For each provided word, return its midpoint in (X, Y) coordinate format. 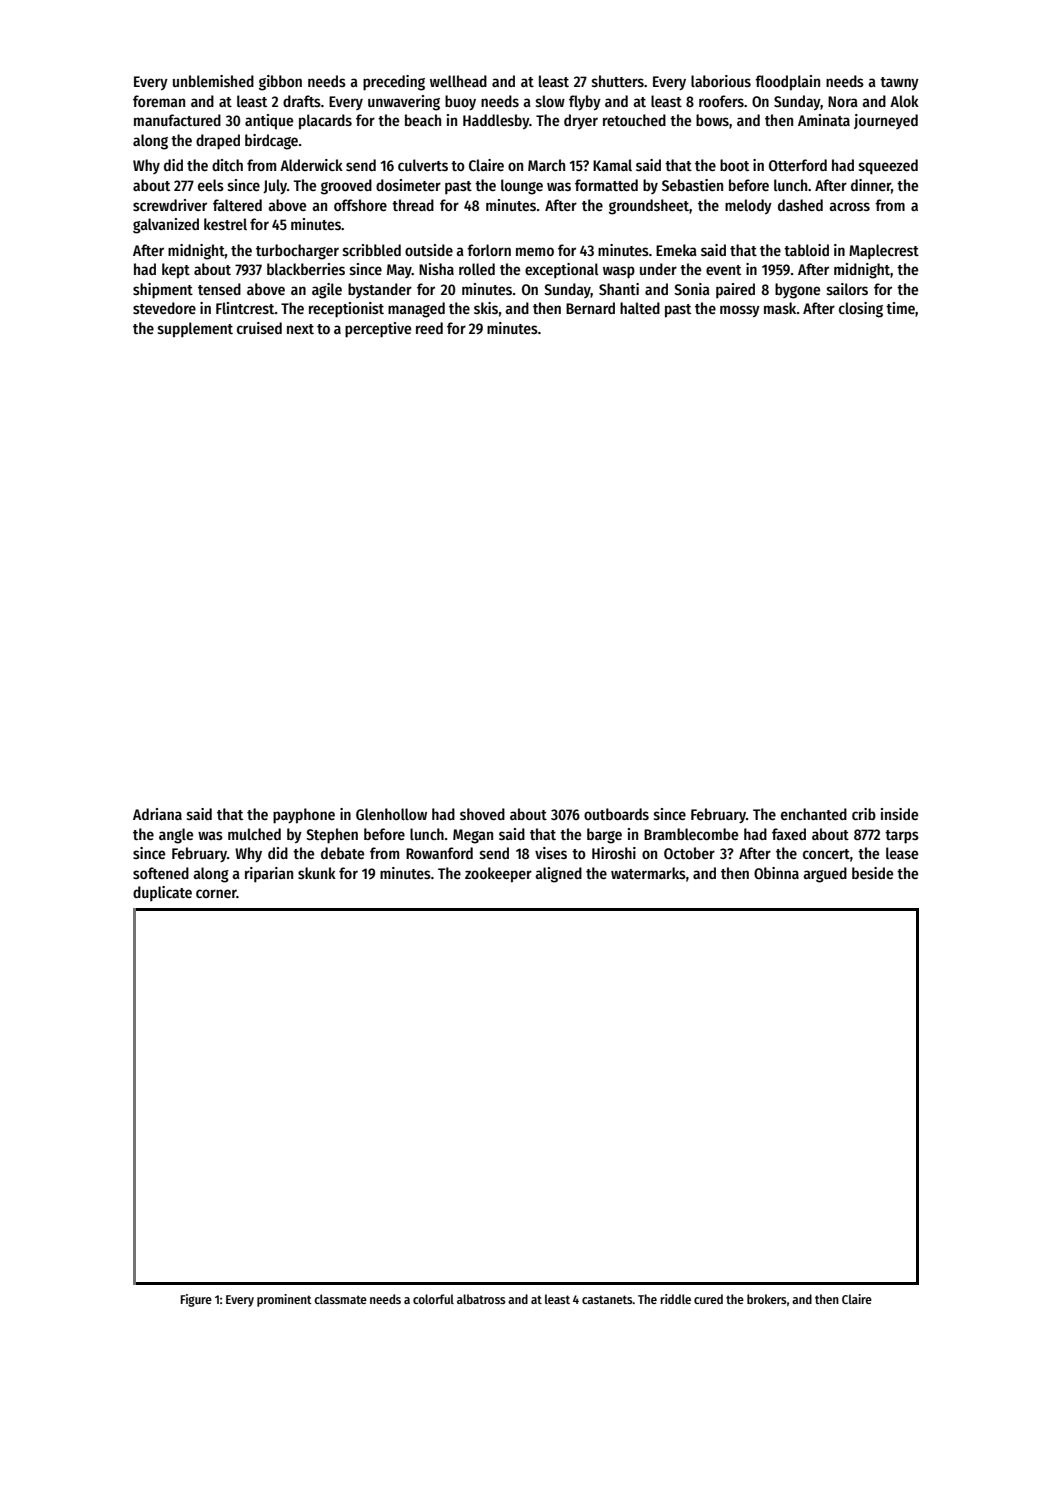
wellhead (458, 81)
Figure (196, 1300)
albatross (481, 1299)
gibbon (280, 83)
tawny (899, 83)
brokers (767, 1299)
